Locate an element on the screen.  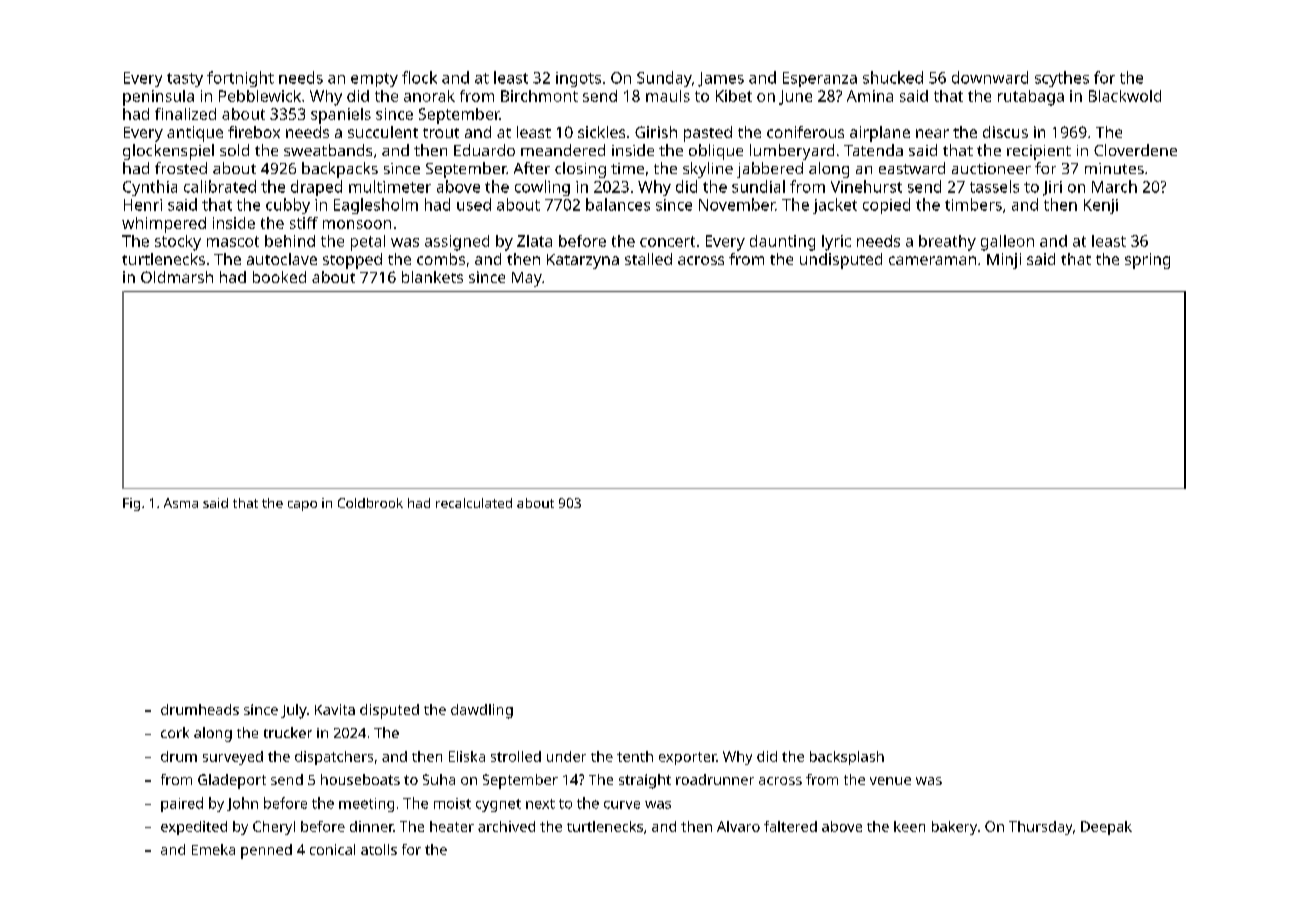
flock is located at coordinates (419, 77).
